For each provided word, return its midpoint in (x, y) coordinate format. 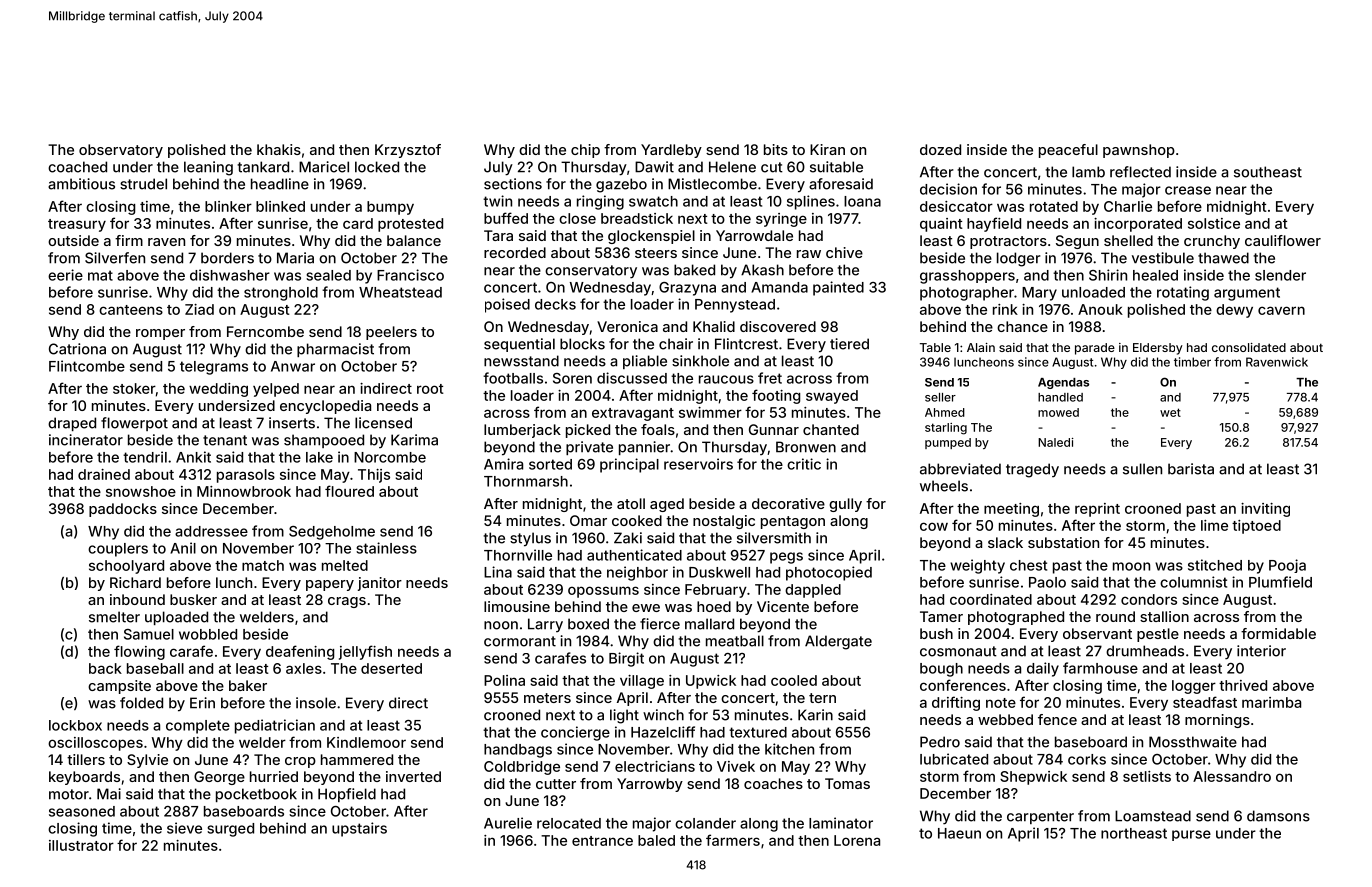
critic (804, 464)
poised (507, 305)
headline (280, 184)
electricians (655, 766)
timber (1192, 362)
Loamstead (1153, 816)
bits (776, 149)
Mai (109, 794)
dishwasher (230, 275)
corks (1087, 759)
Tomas (847, 783)
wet (1170, 412)
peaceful (1068, 151)
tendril (145, 457)
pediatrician (275, 726)
